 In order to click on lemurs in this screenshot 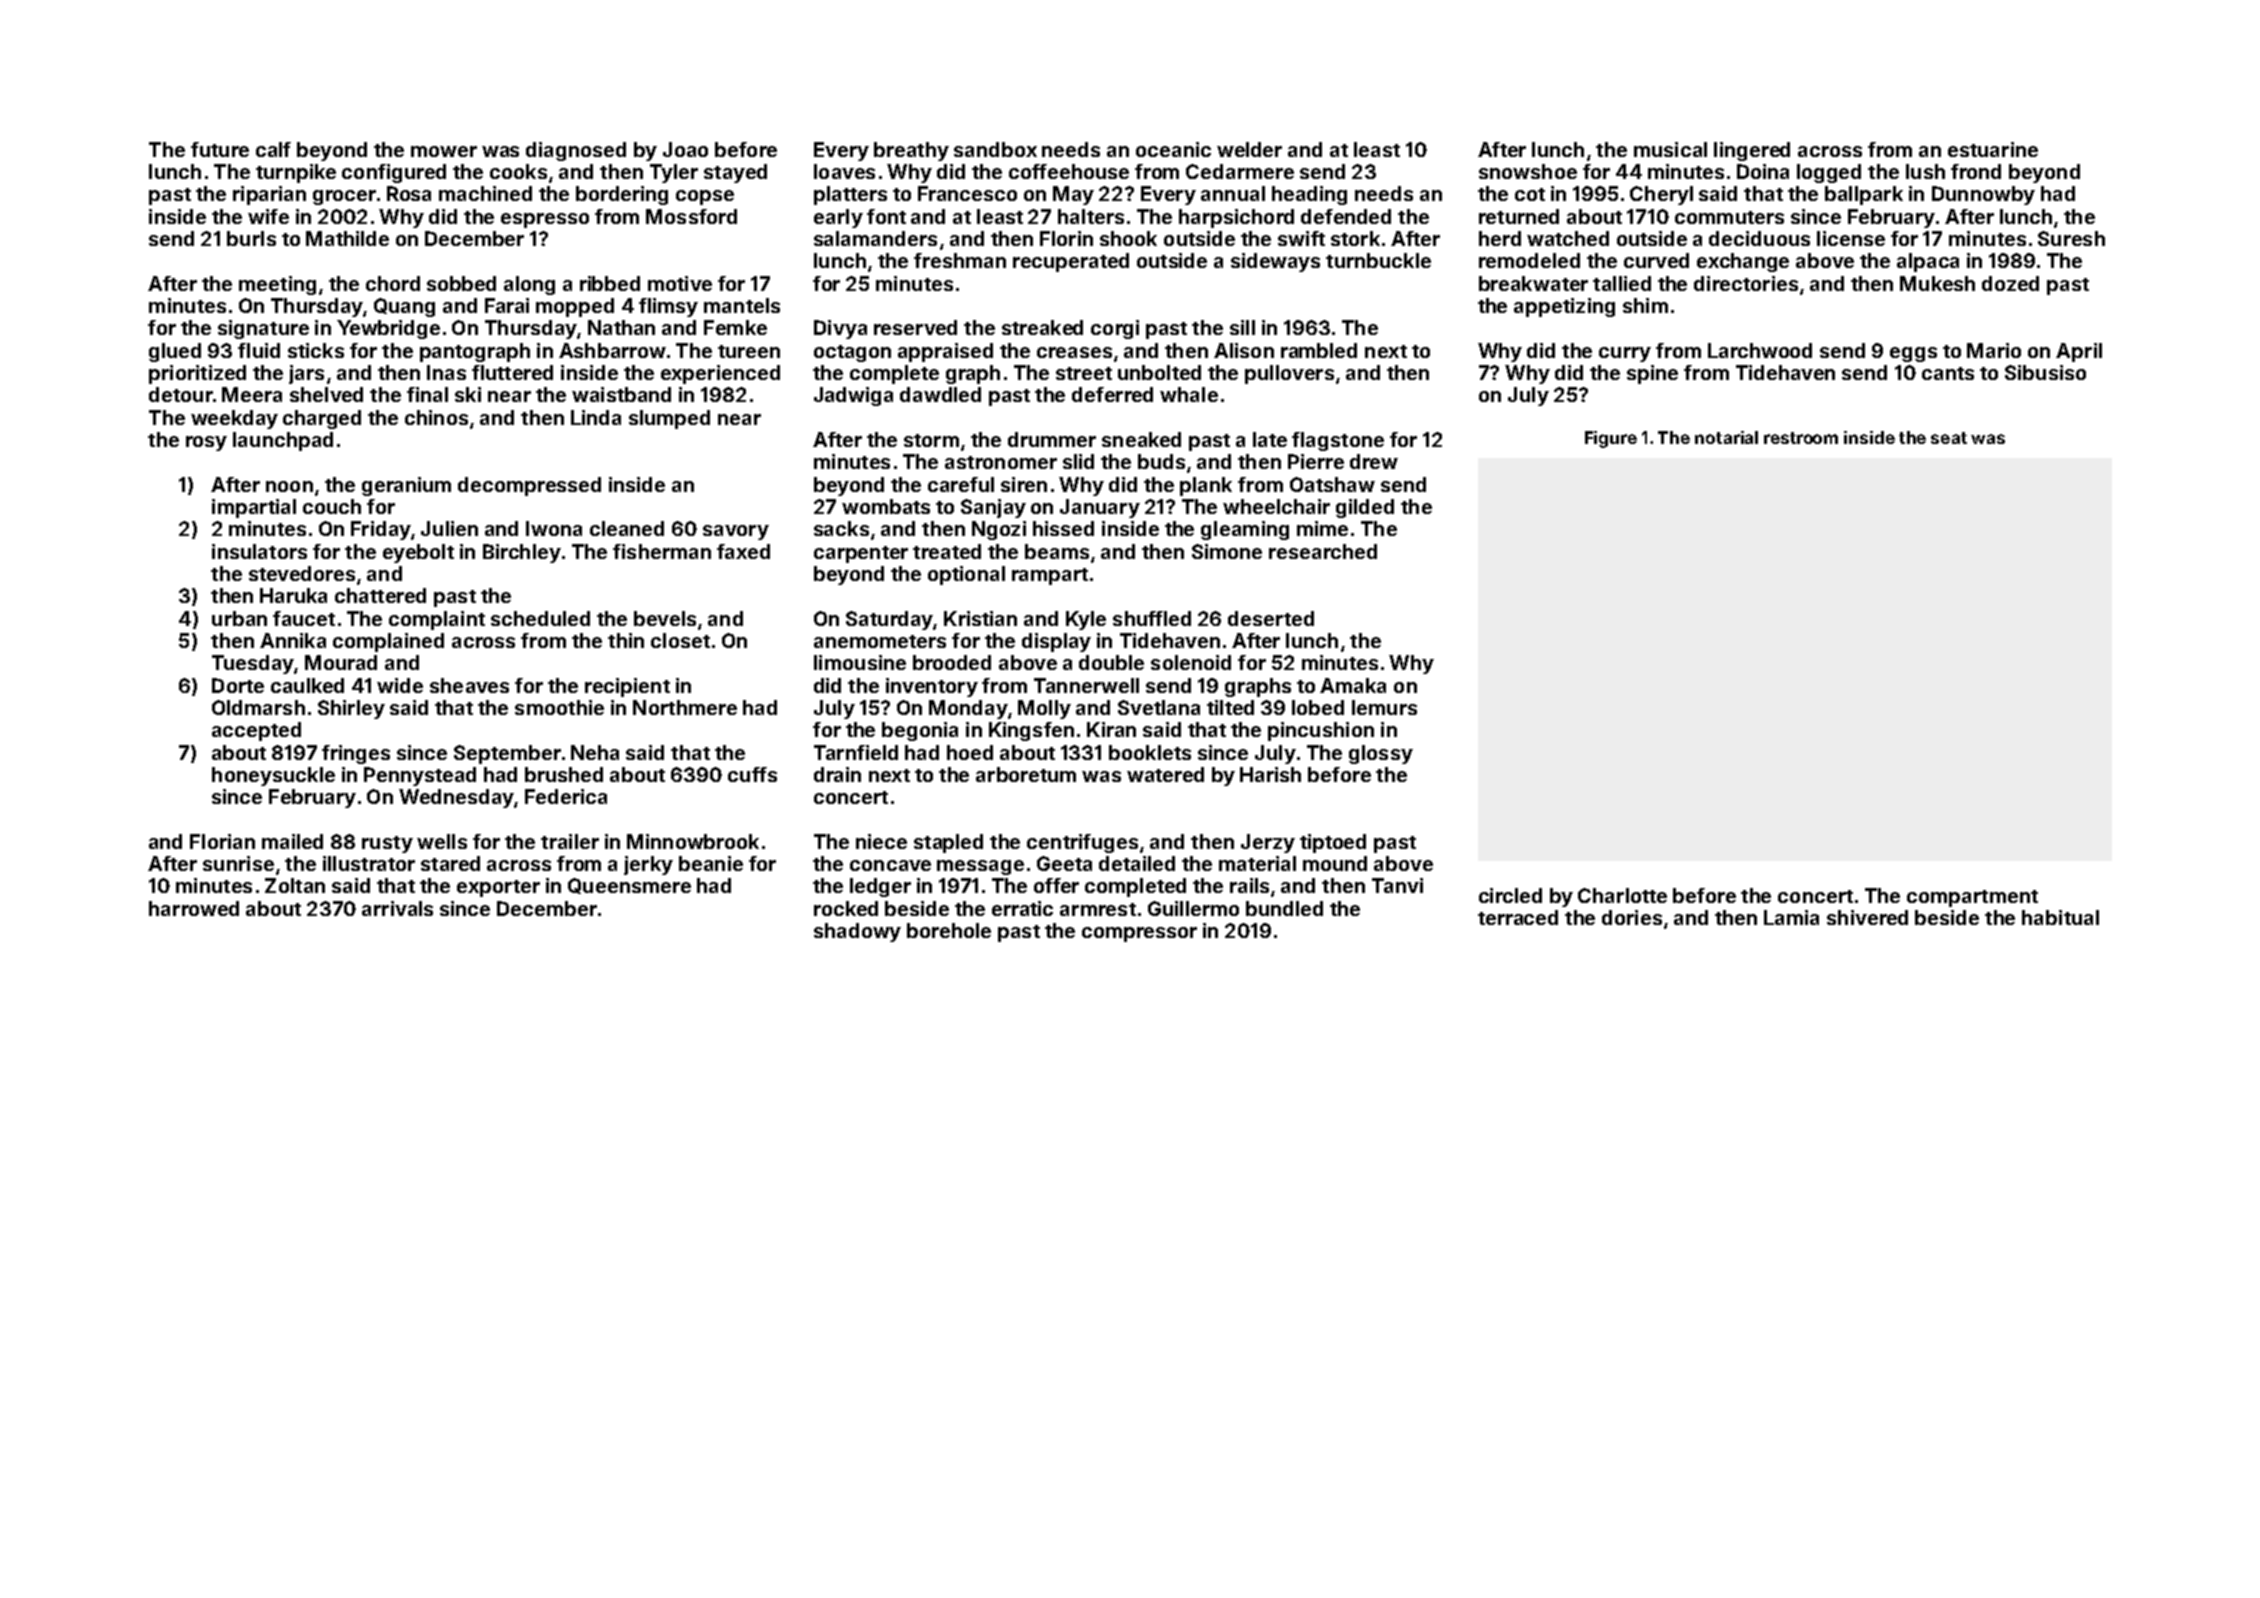, I will do `click(1384, 707)`.
